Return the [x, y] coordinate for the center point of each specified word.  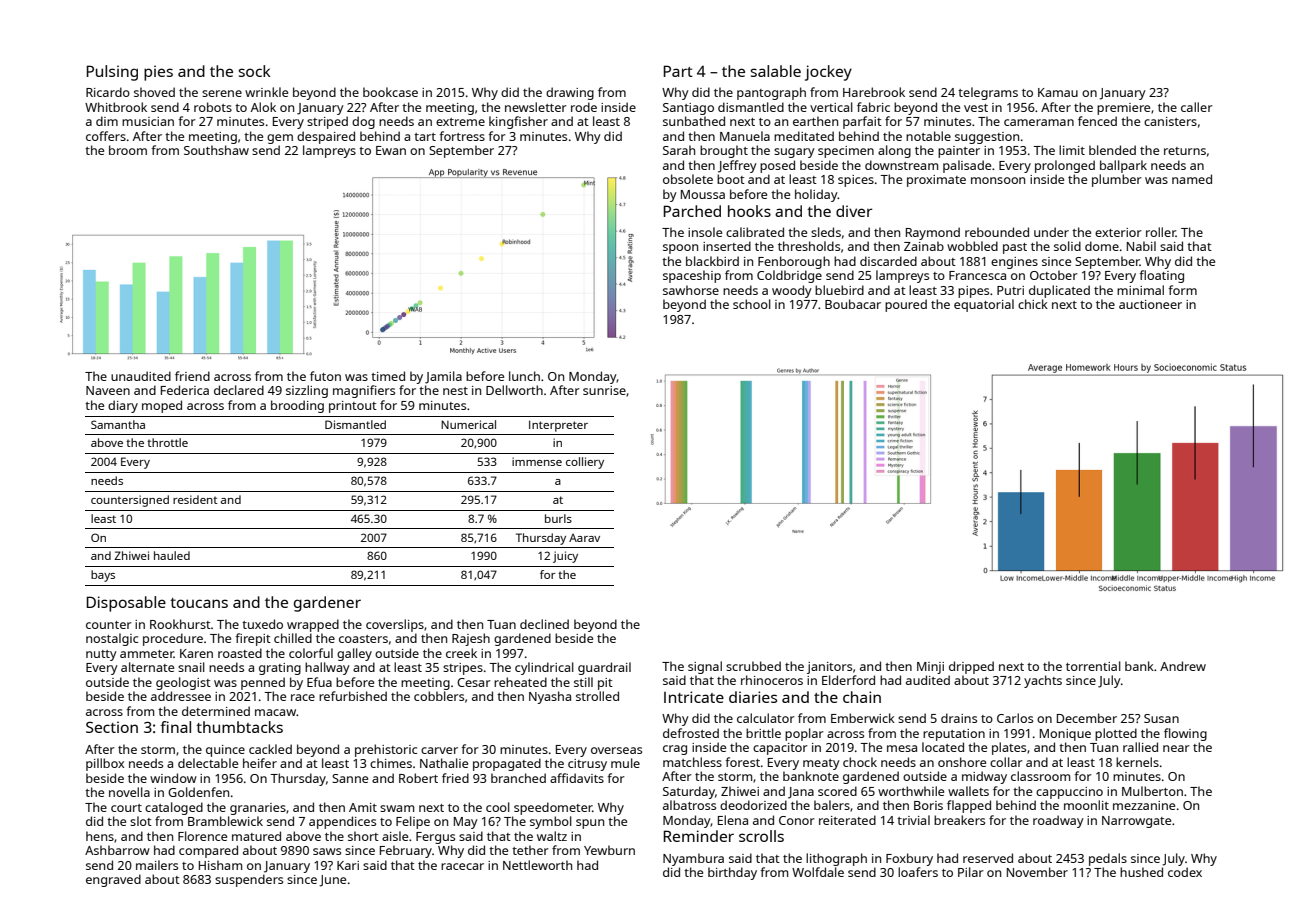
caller [1197, 107]
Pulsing [112, 73]
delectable [208, 763]
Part [678, 71]
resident [195, 499]
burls [558, 518]
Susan [1161, 718]
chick [1033, 304]
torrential [1093, 666]
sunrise [604, 390]
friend [192, 376]
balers [832, 805]
